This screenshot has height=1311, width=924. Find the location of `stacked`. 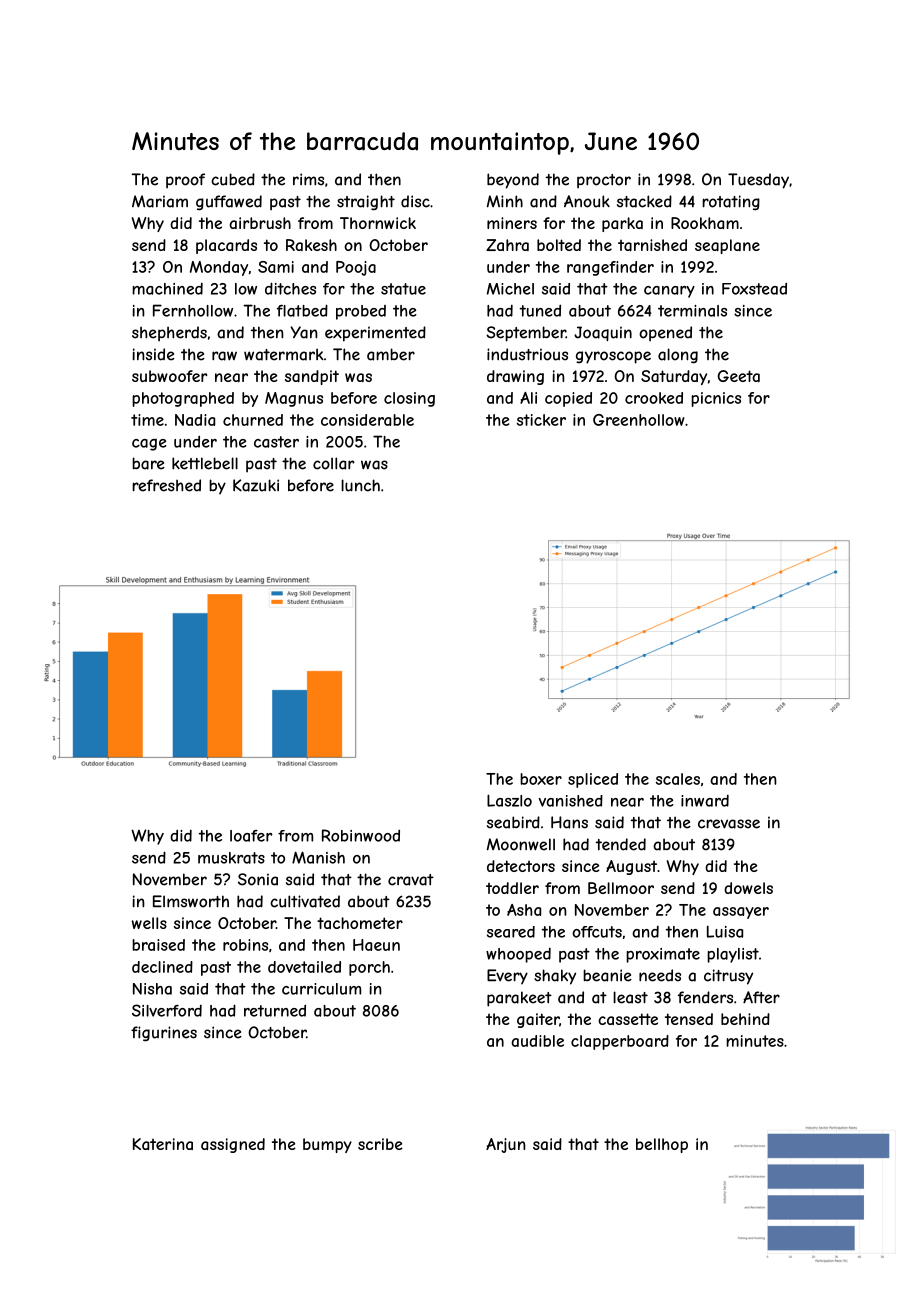

stacked is located at coordinates (644, 201).
